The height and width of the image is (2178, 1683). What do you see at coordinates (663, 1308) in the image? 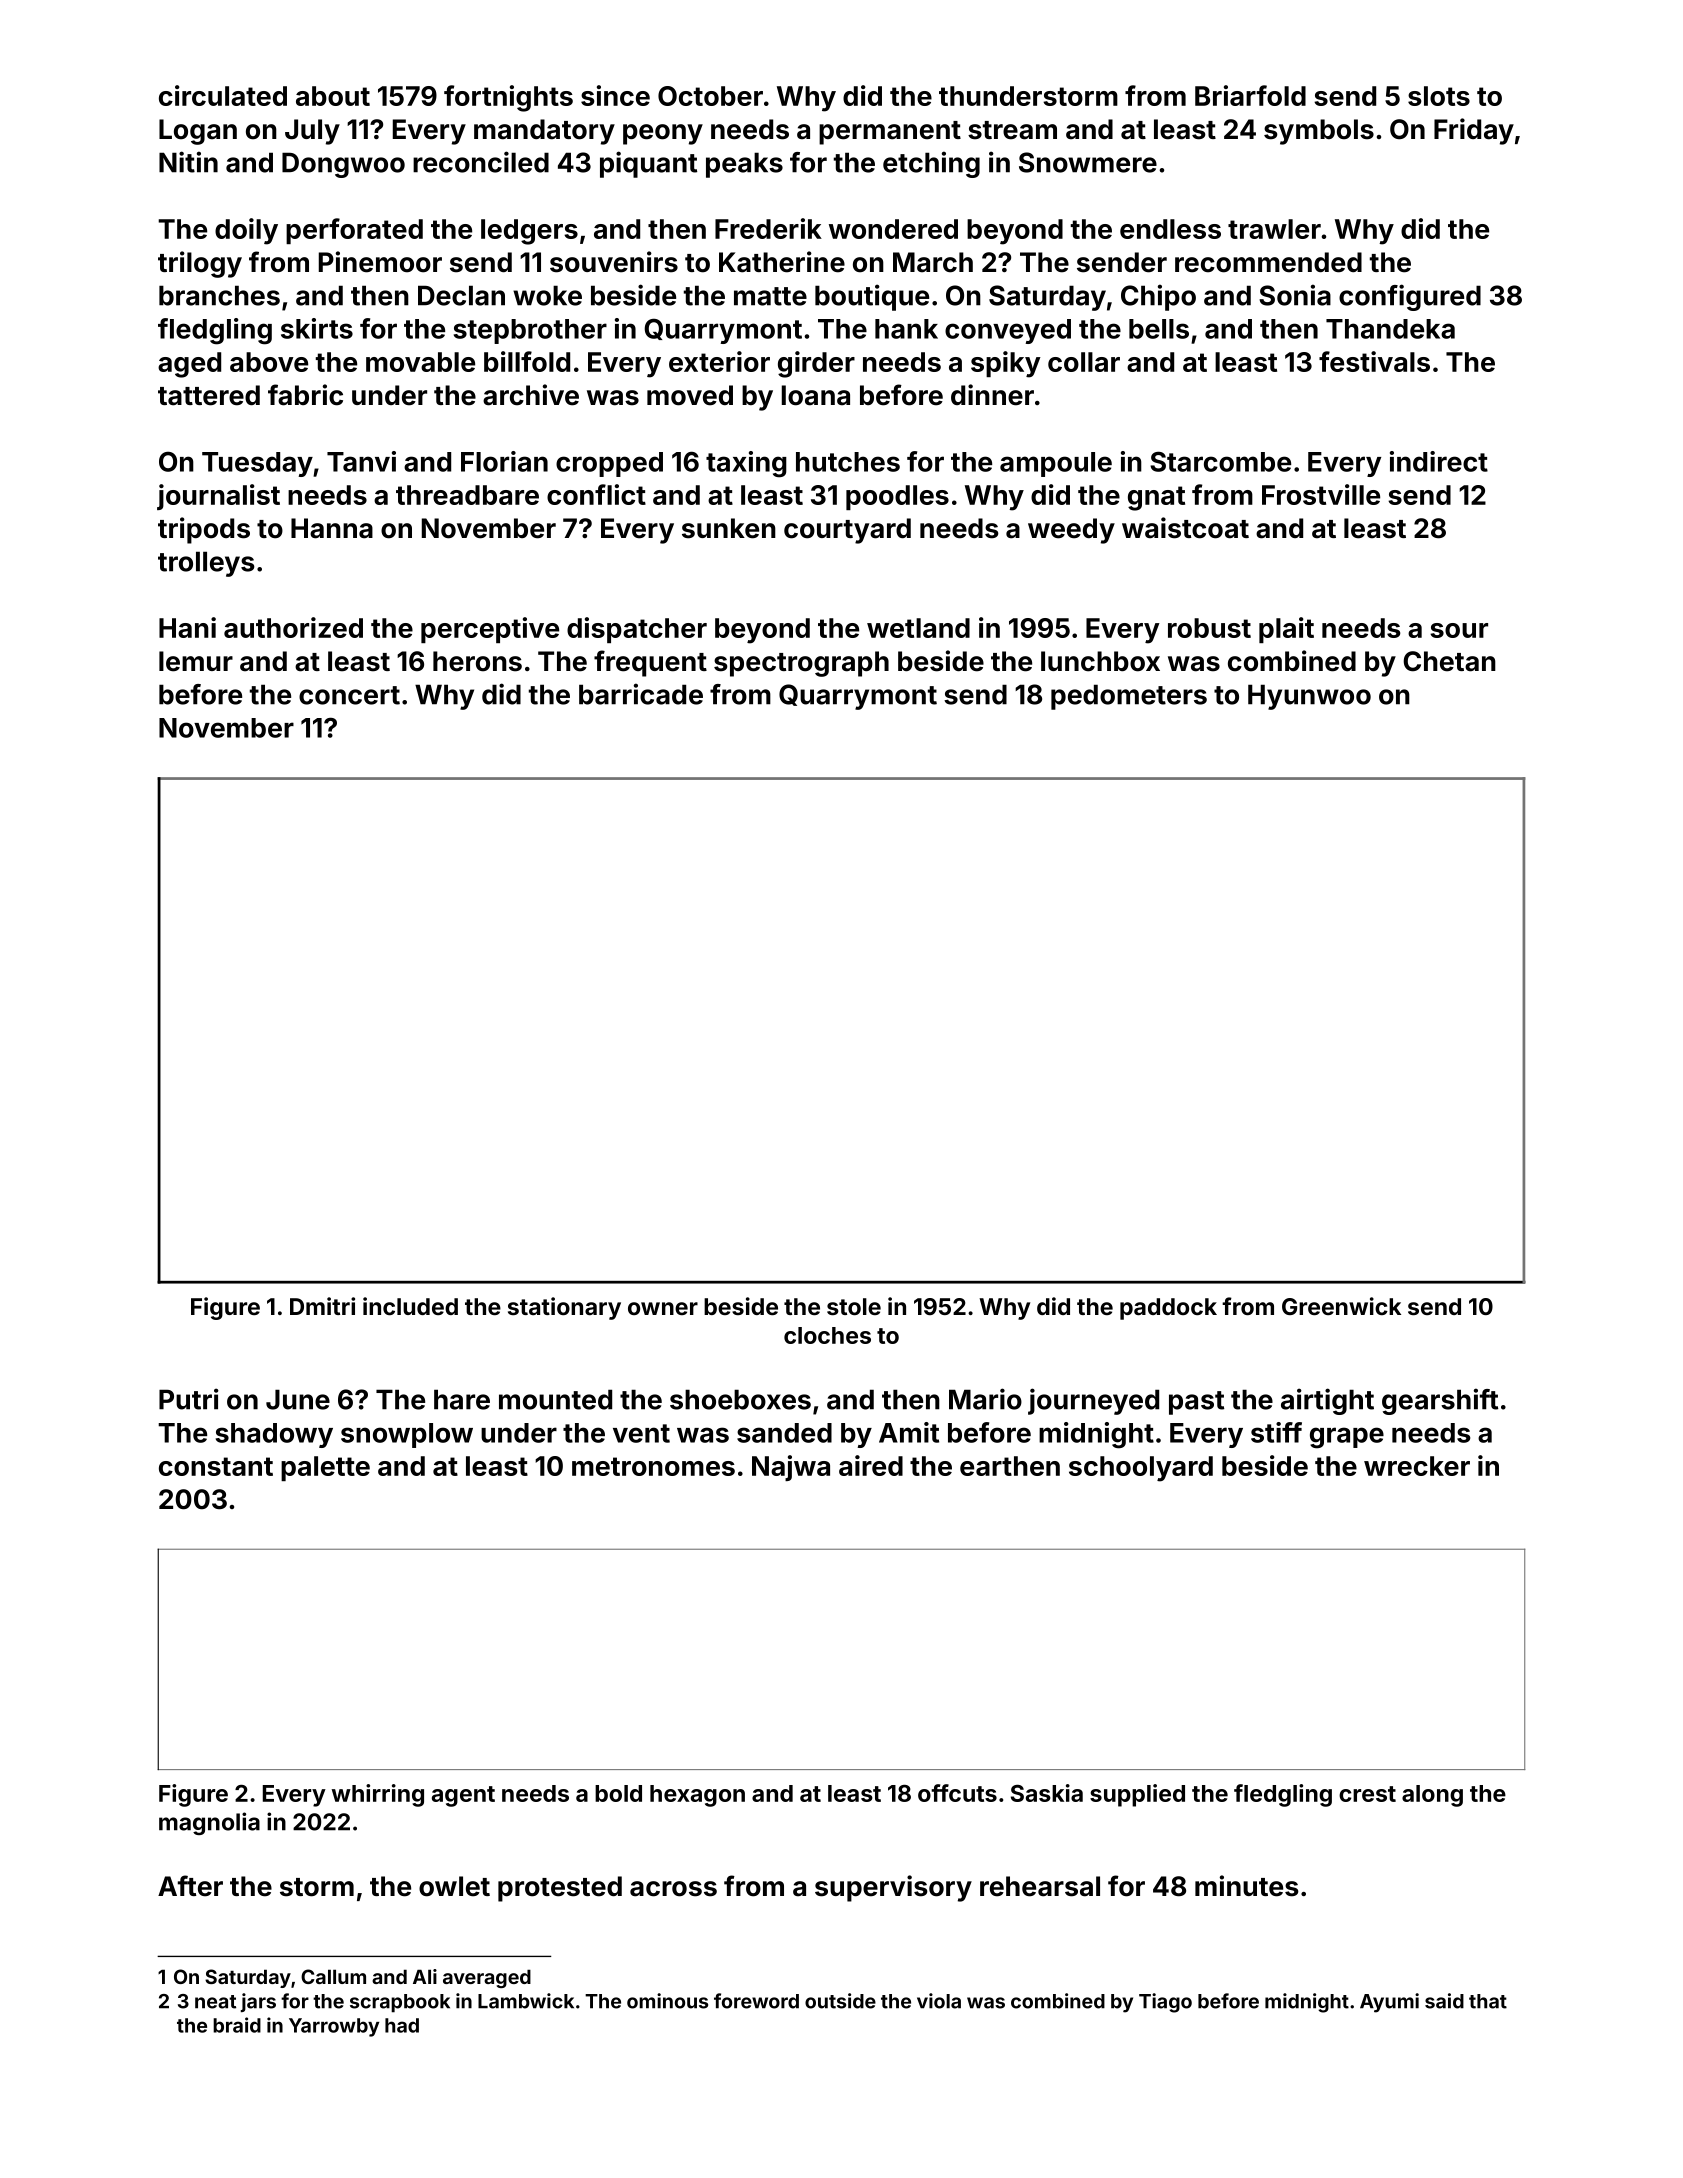
I see `owner` at bounding box center [663, 1308].
